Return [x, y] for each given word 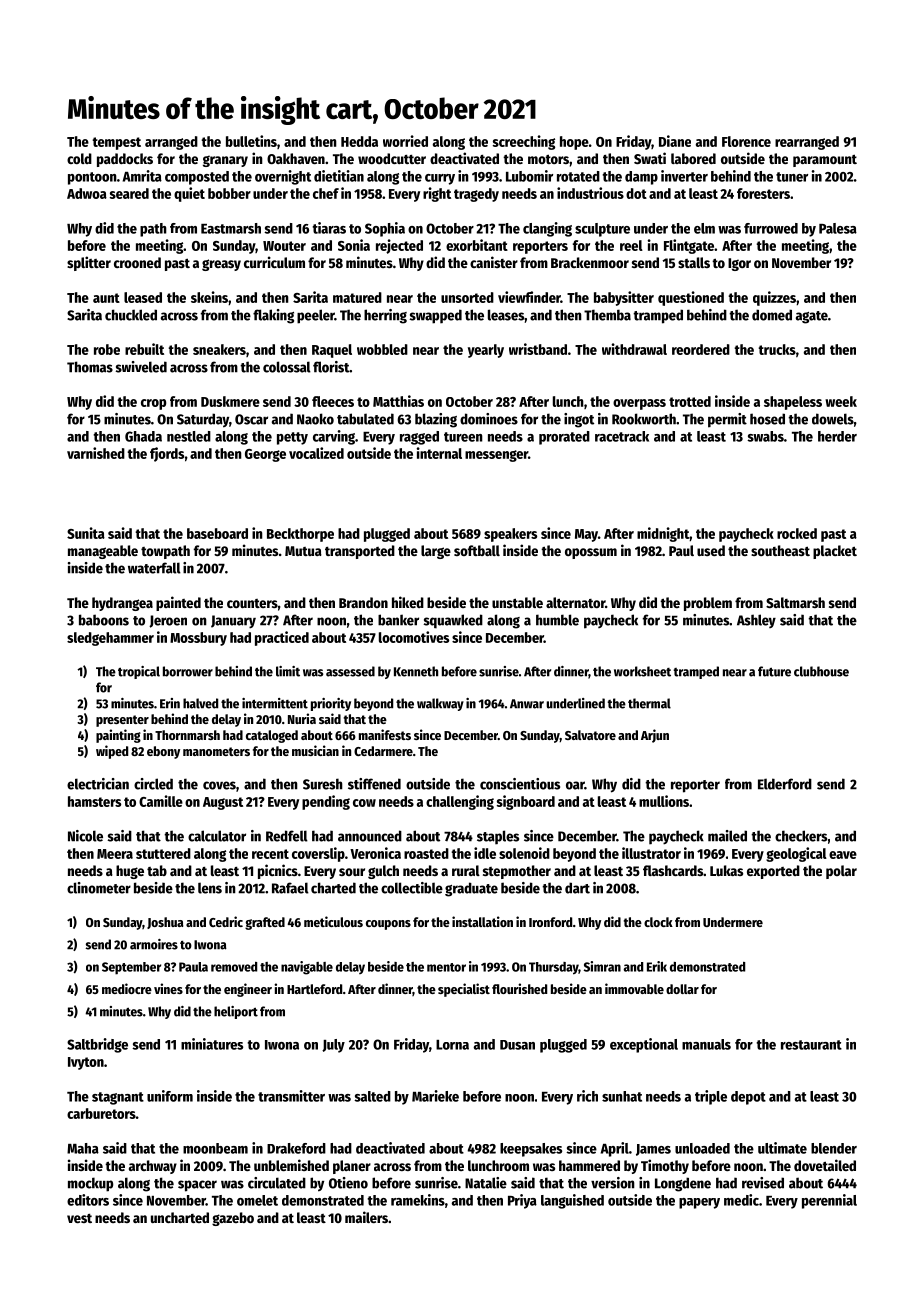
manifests [385, 734]
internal [439, 453]
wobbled [382, 349]
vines [168, 988]
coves [219, 785]
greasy [221, 265]
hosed [767, 419]
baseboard [217, 533]
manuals [706, 1044]
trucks [777, 349]
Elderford [785, 784]
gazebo [233, 1219]
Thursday [554, 968]
